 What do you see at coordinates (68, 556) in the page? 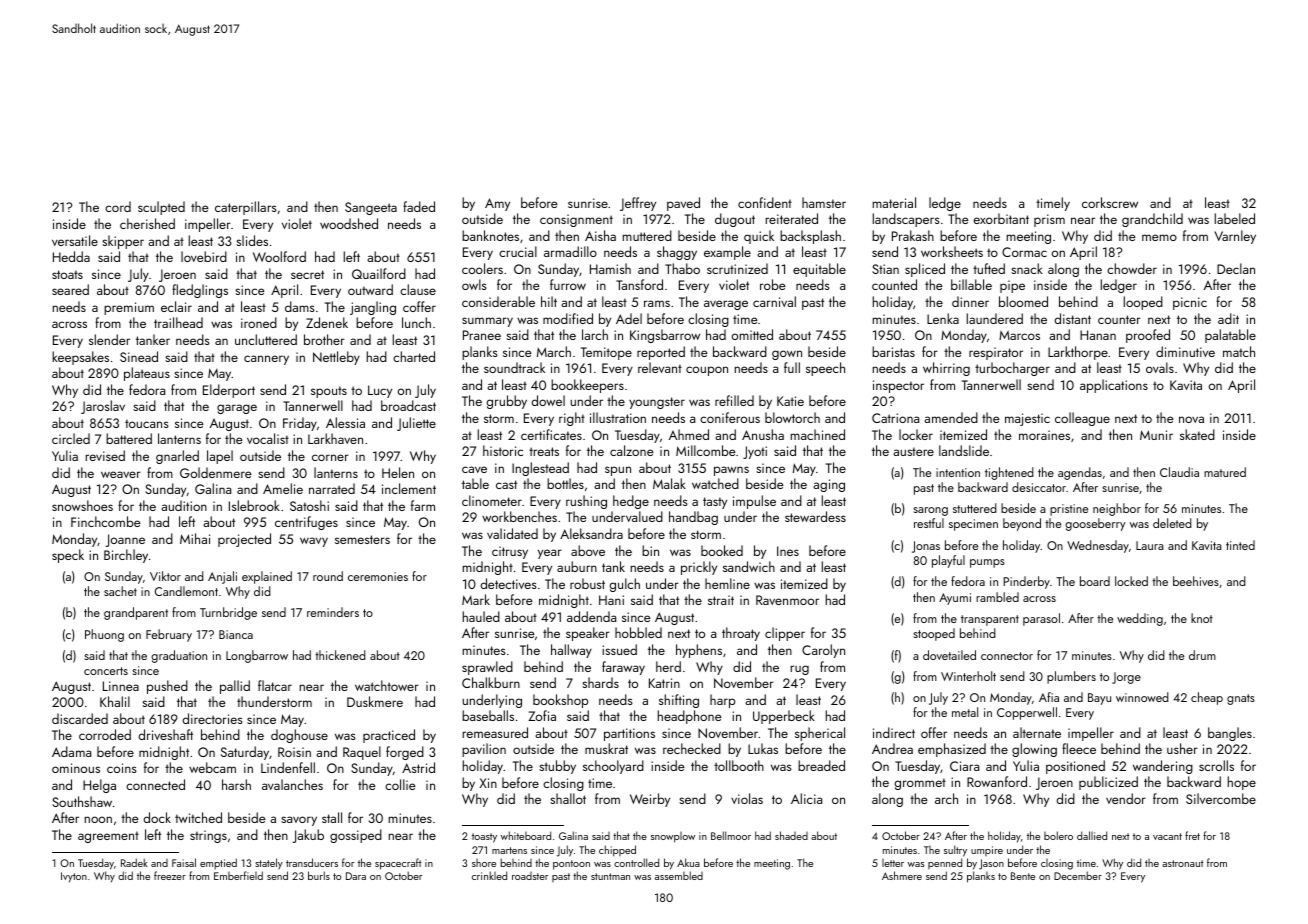
I see `speck` at bounding box center [68, 556].
